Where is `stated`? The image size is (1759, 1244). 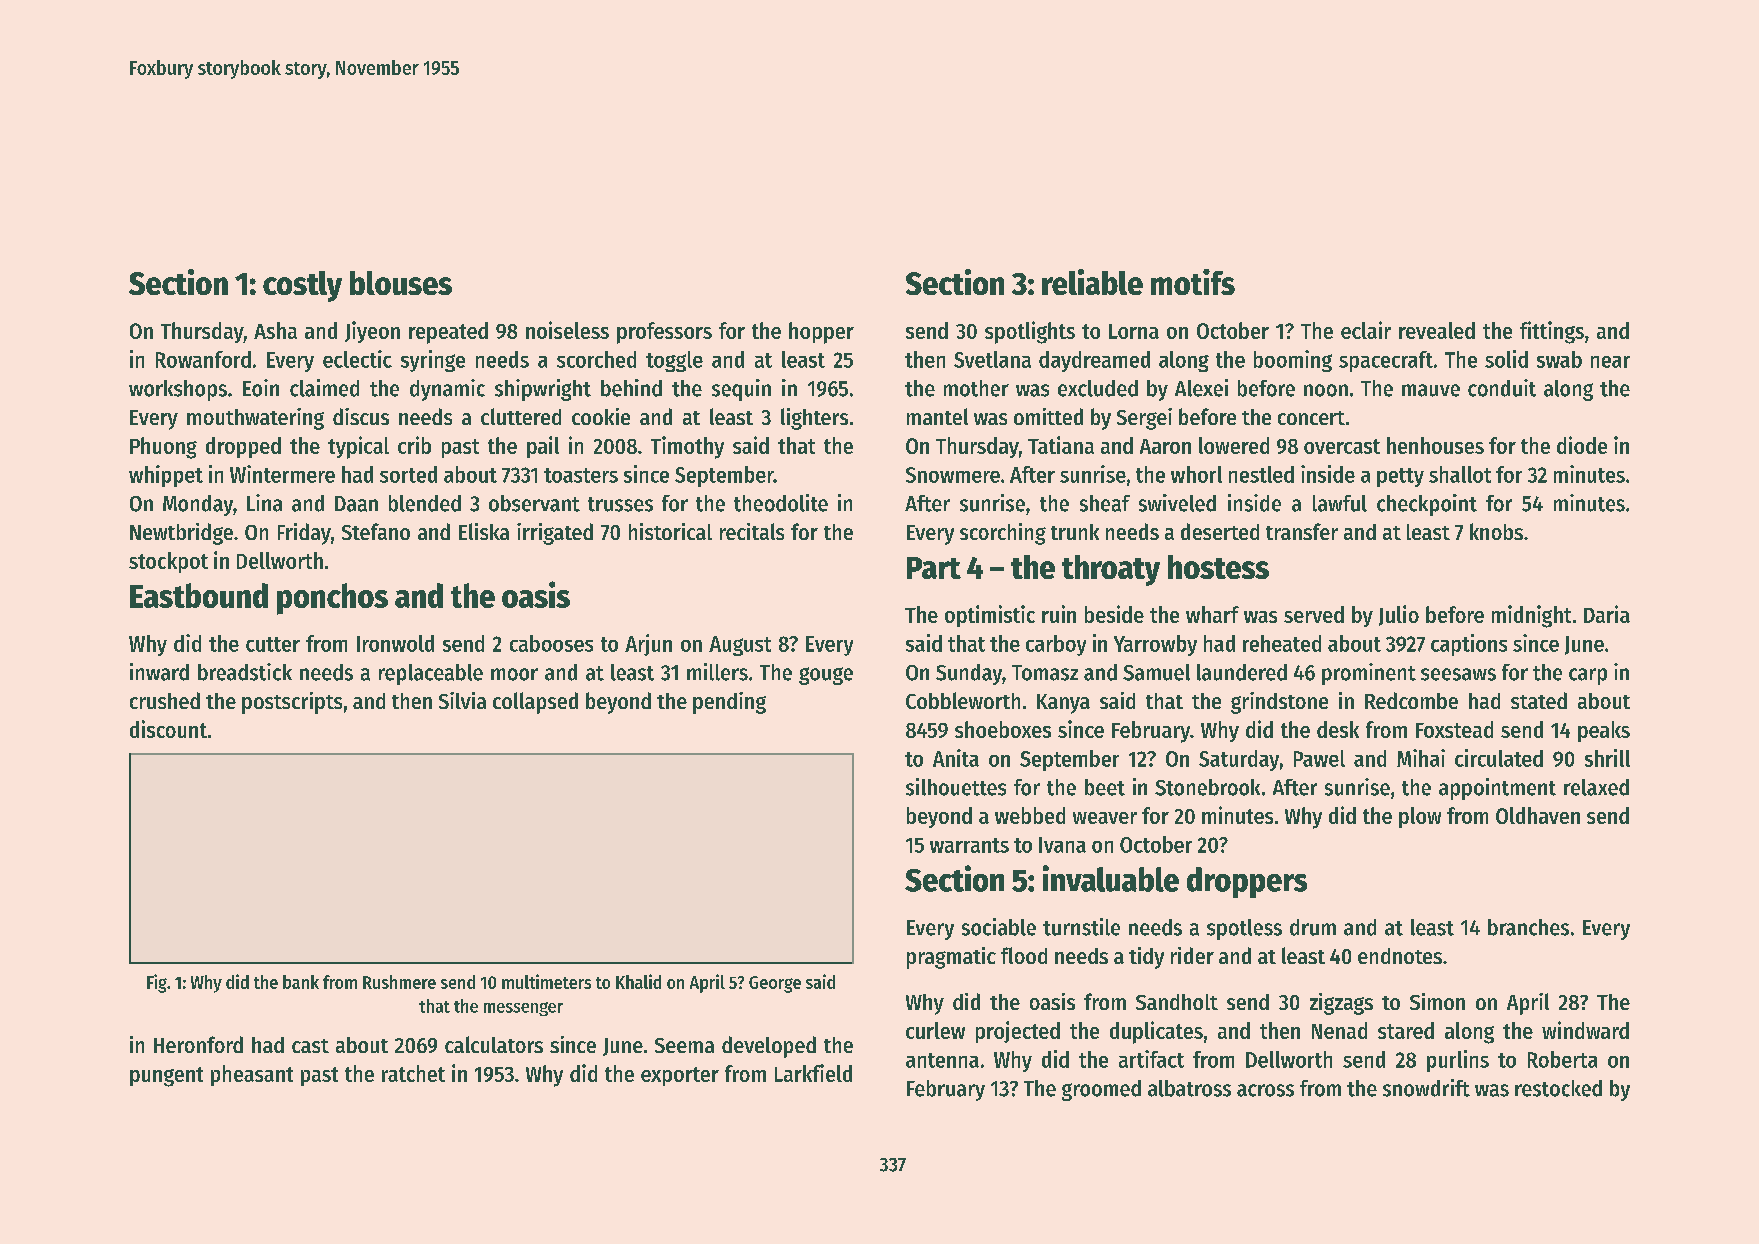
stated is located at coordinates (1539, 700).
